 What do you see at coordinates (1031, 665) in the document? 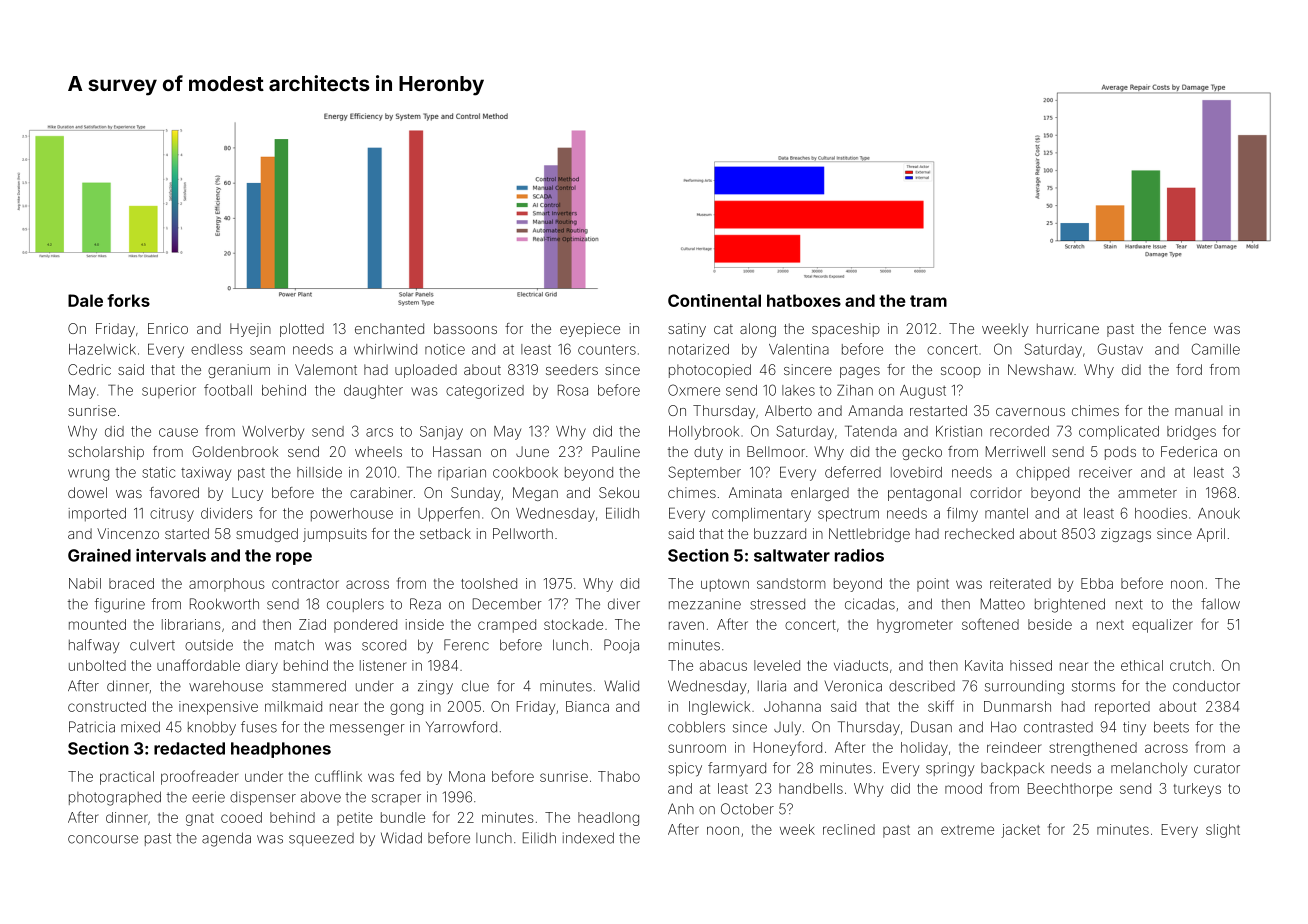
I see `hissed` at bounding box center [1031, 665].
